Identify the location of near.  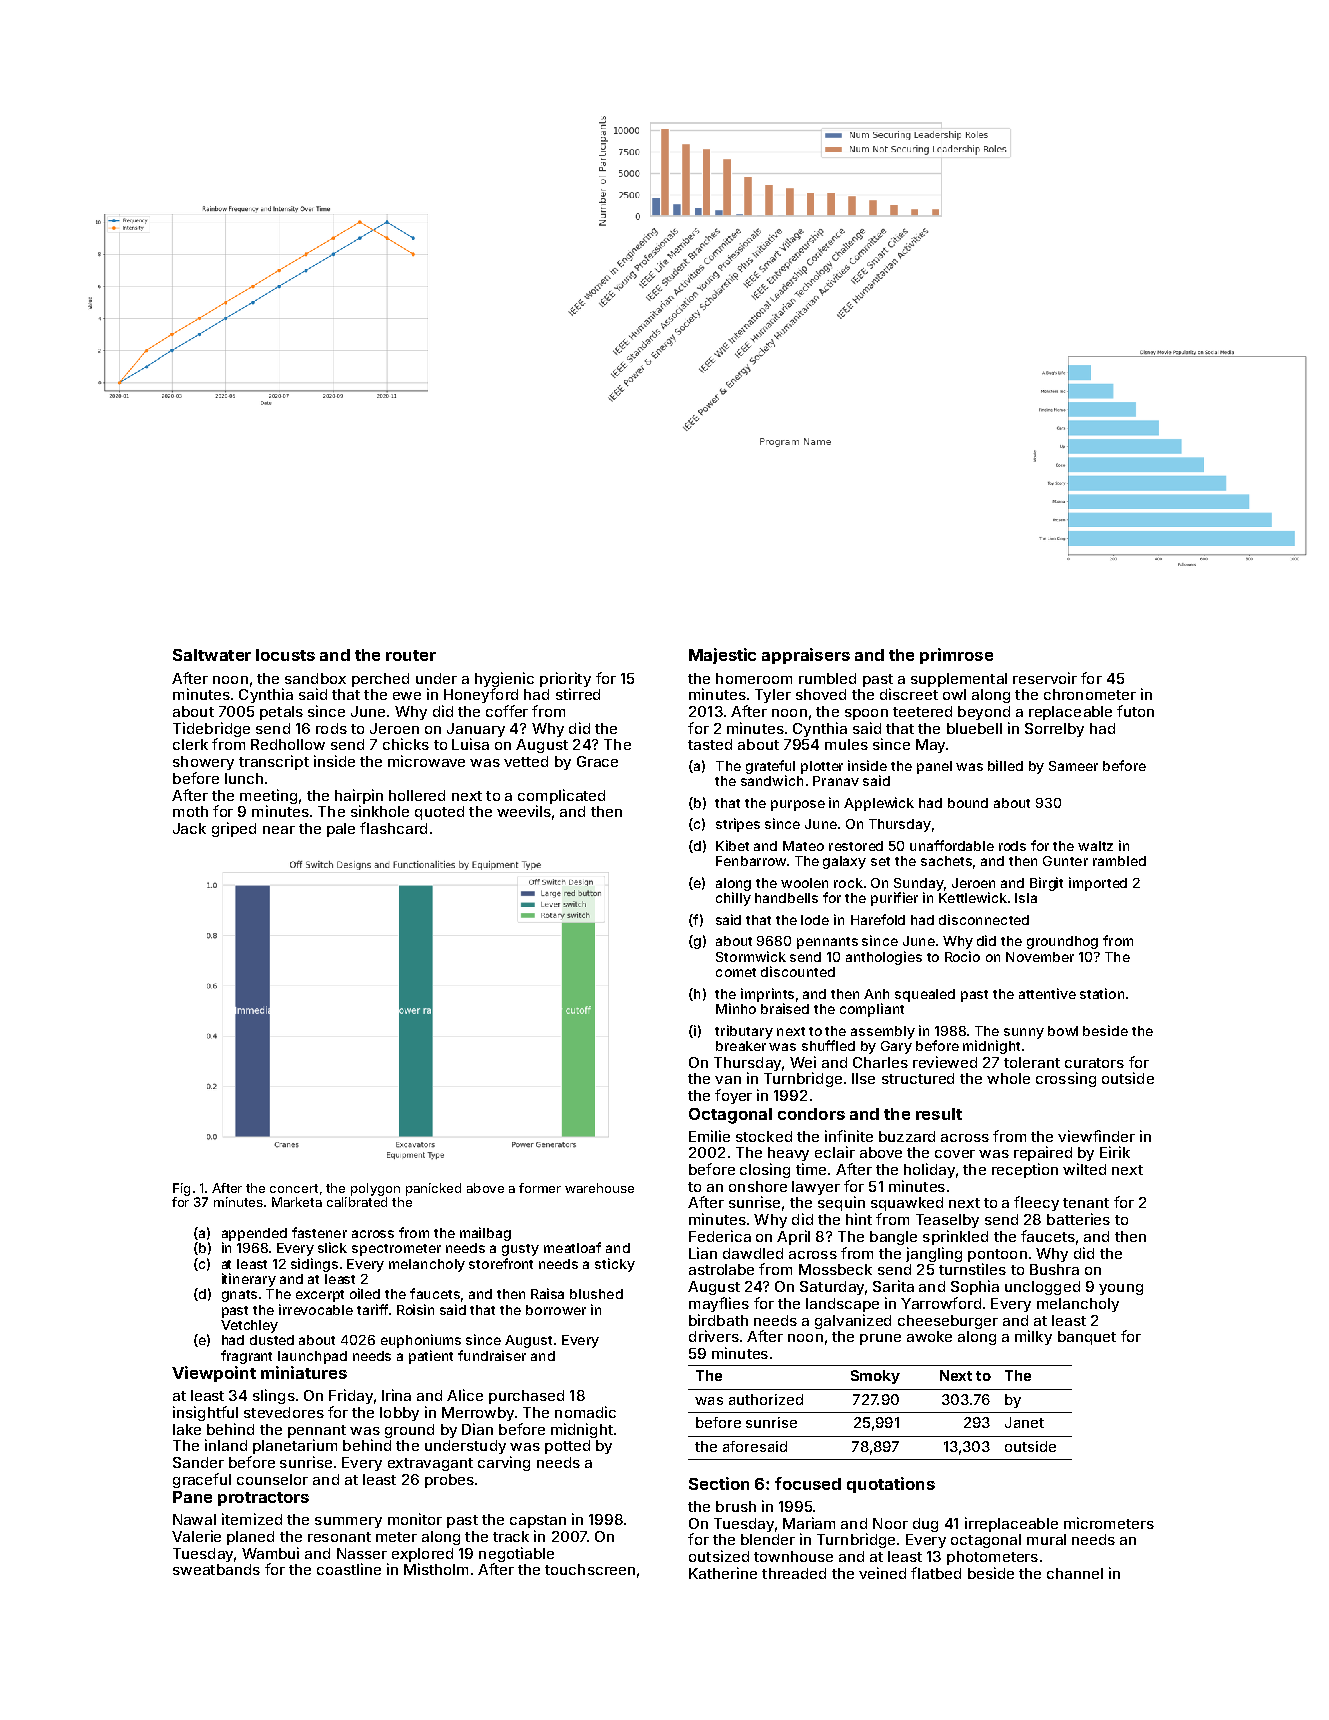
(279, 830).
